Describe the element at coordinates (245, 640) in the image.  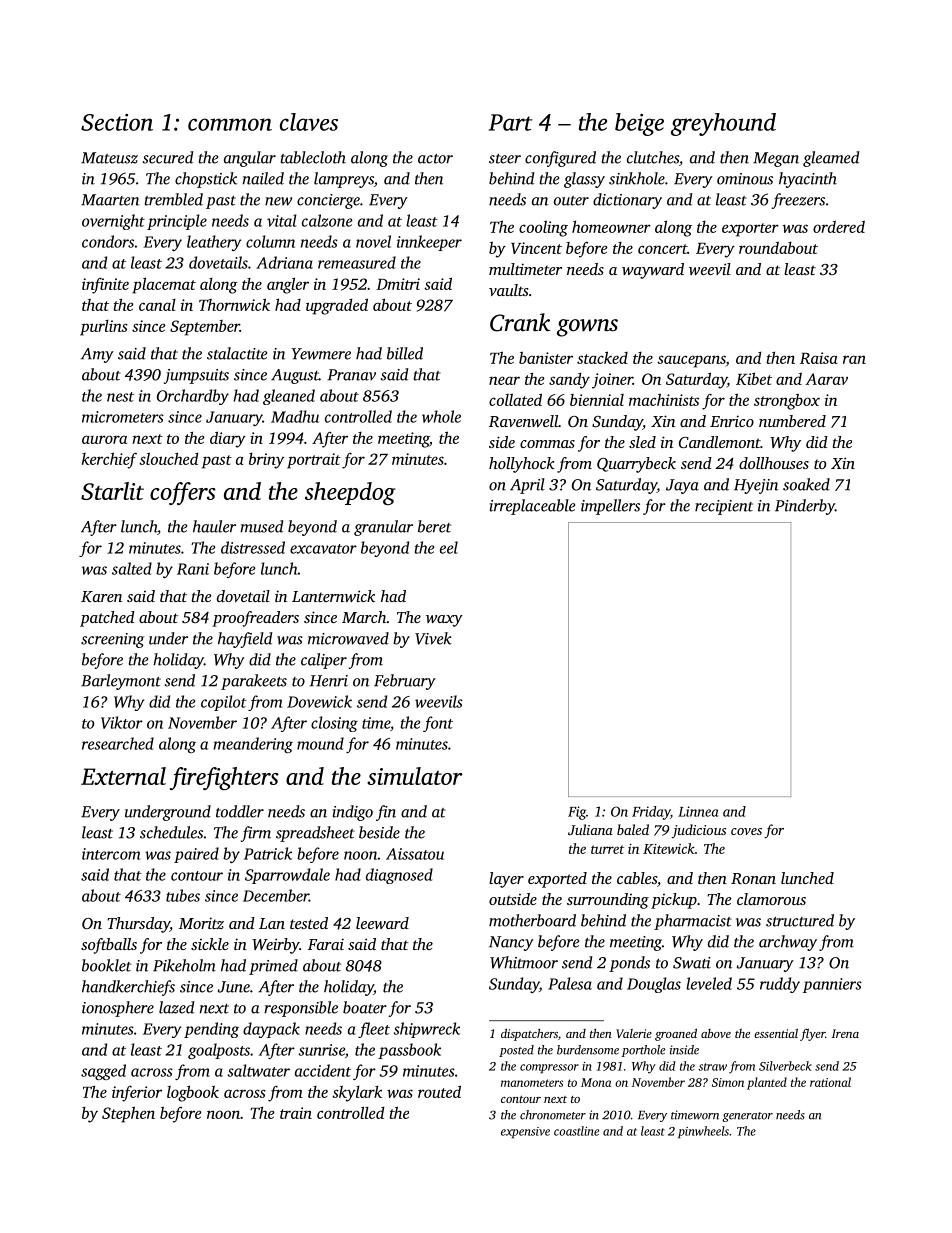
I see `hayfield` at that location.
